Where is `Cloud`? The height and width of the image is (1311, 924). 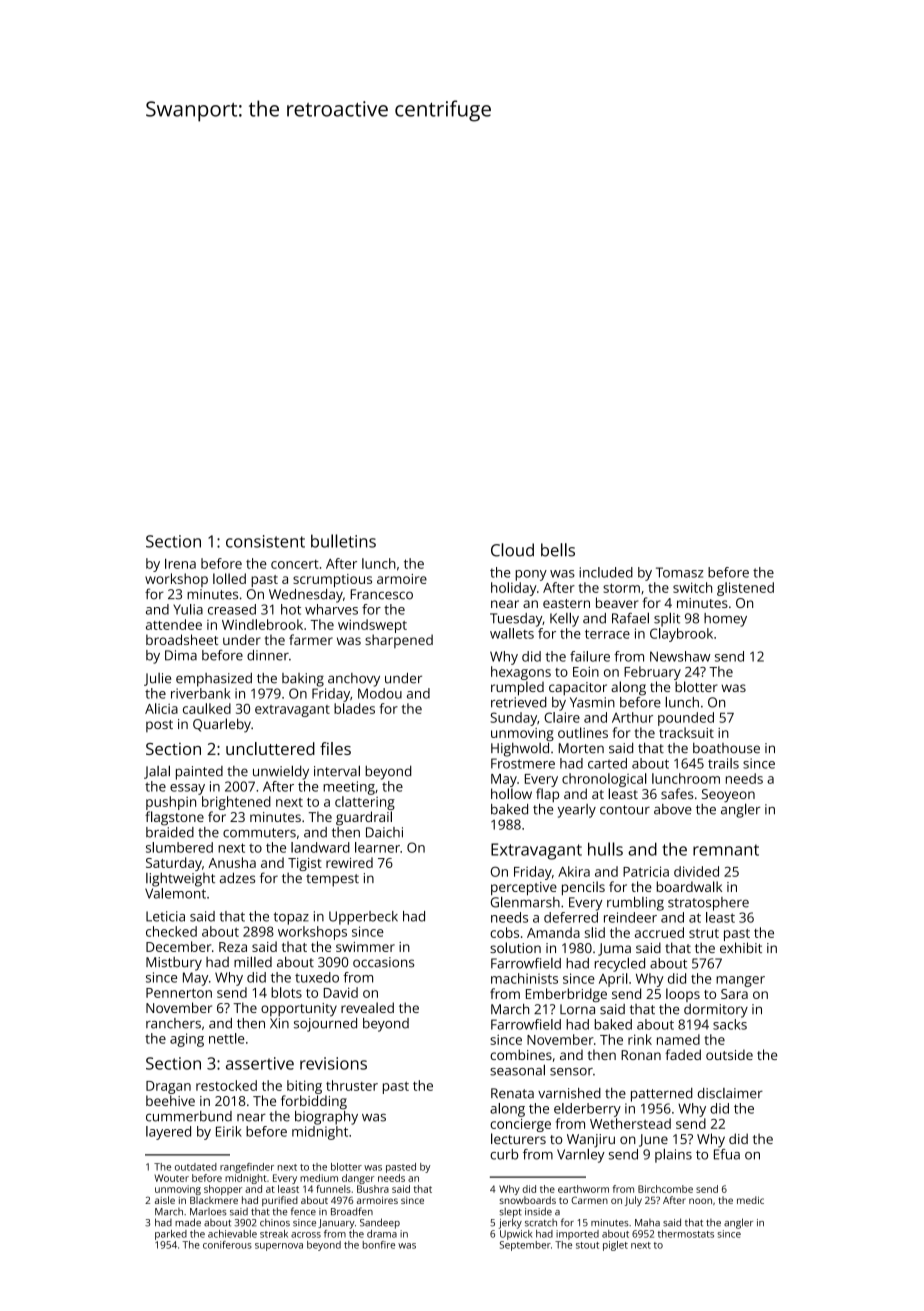
Cloud is located at coordinates (512, 550).
